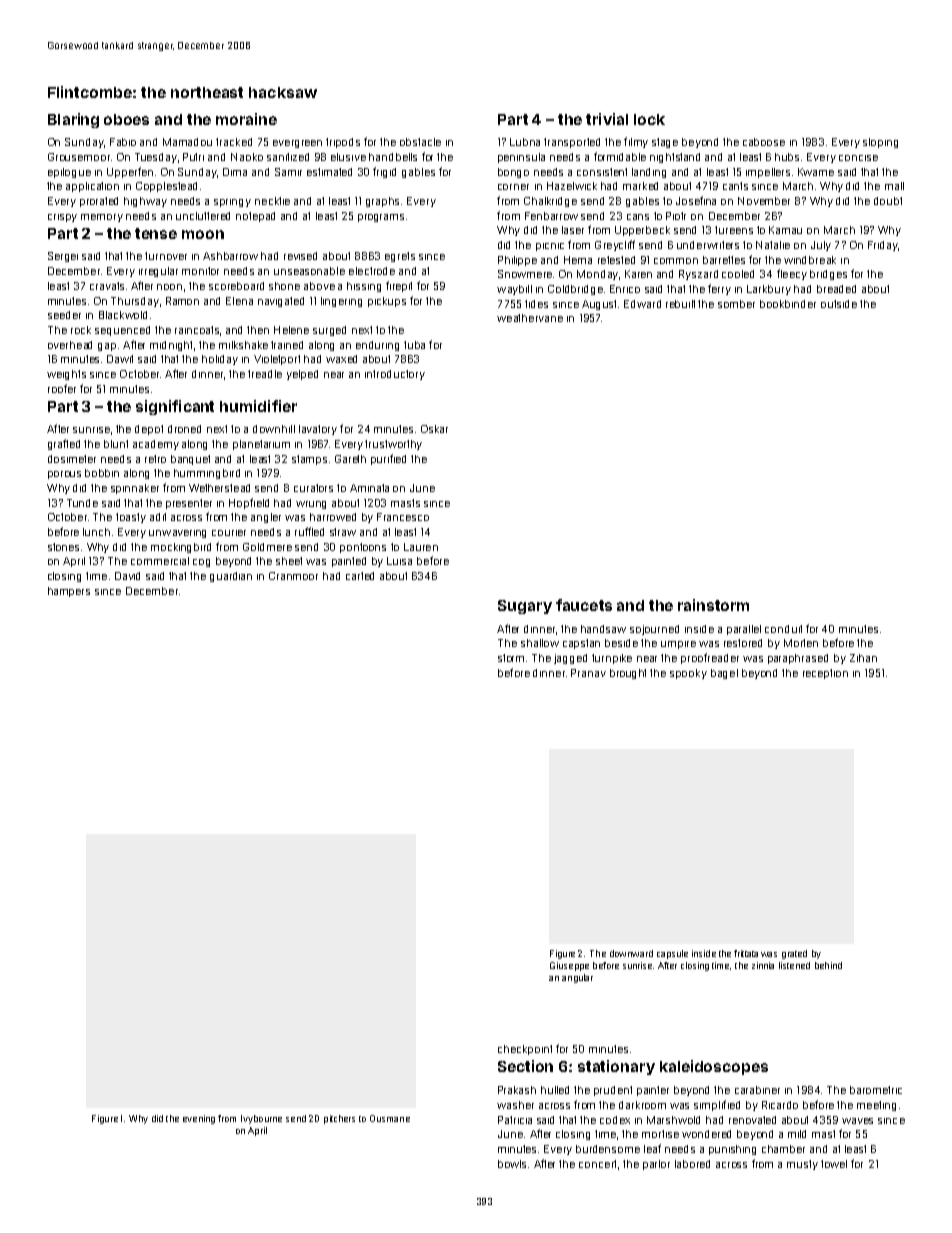 This image has width=952, height=1233. What do you see at coordinates (199, 1119) in the image?
I see `evening` at bounding box center [199, 1119].
